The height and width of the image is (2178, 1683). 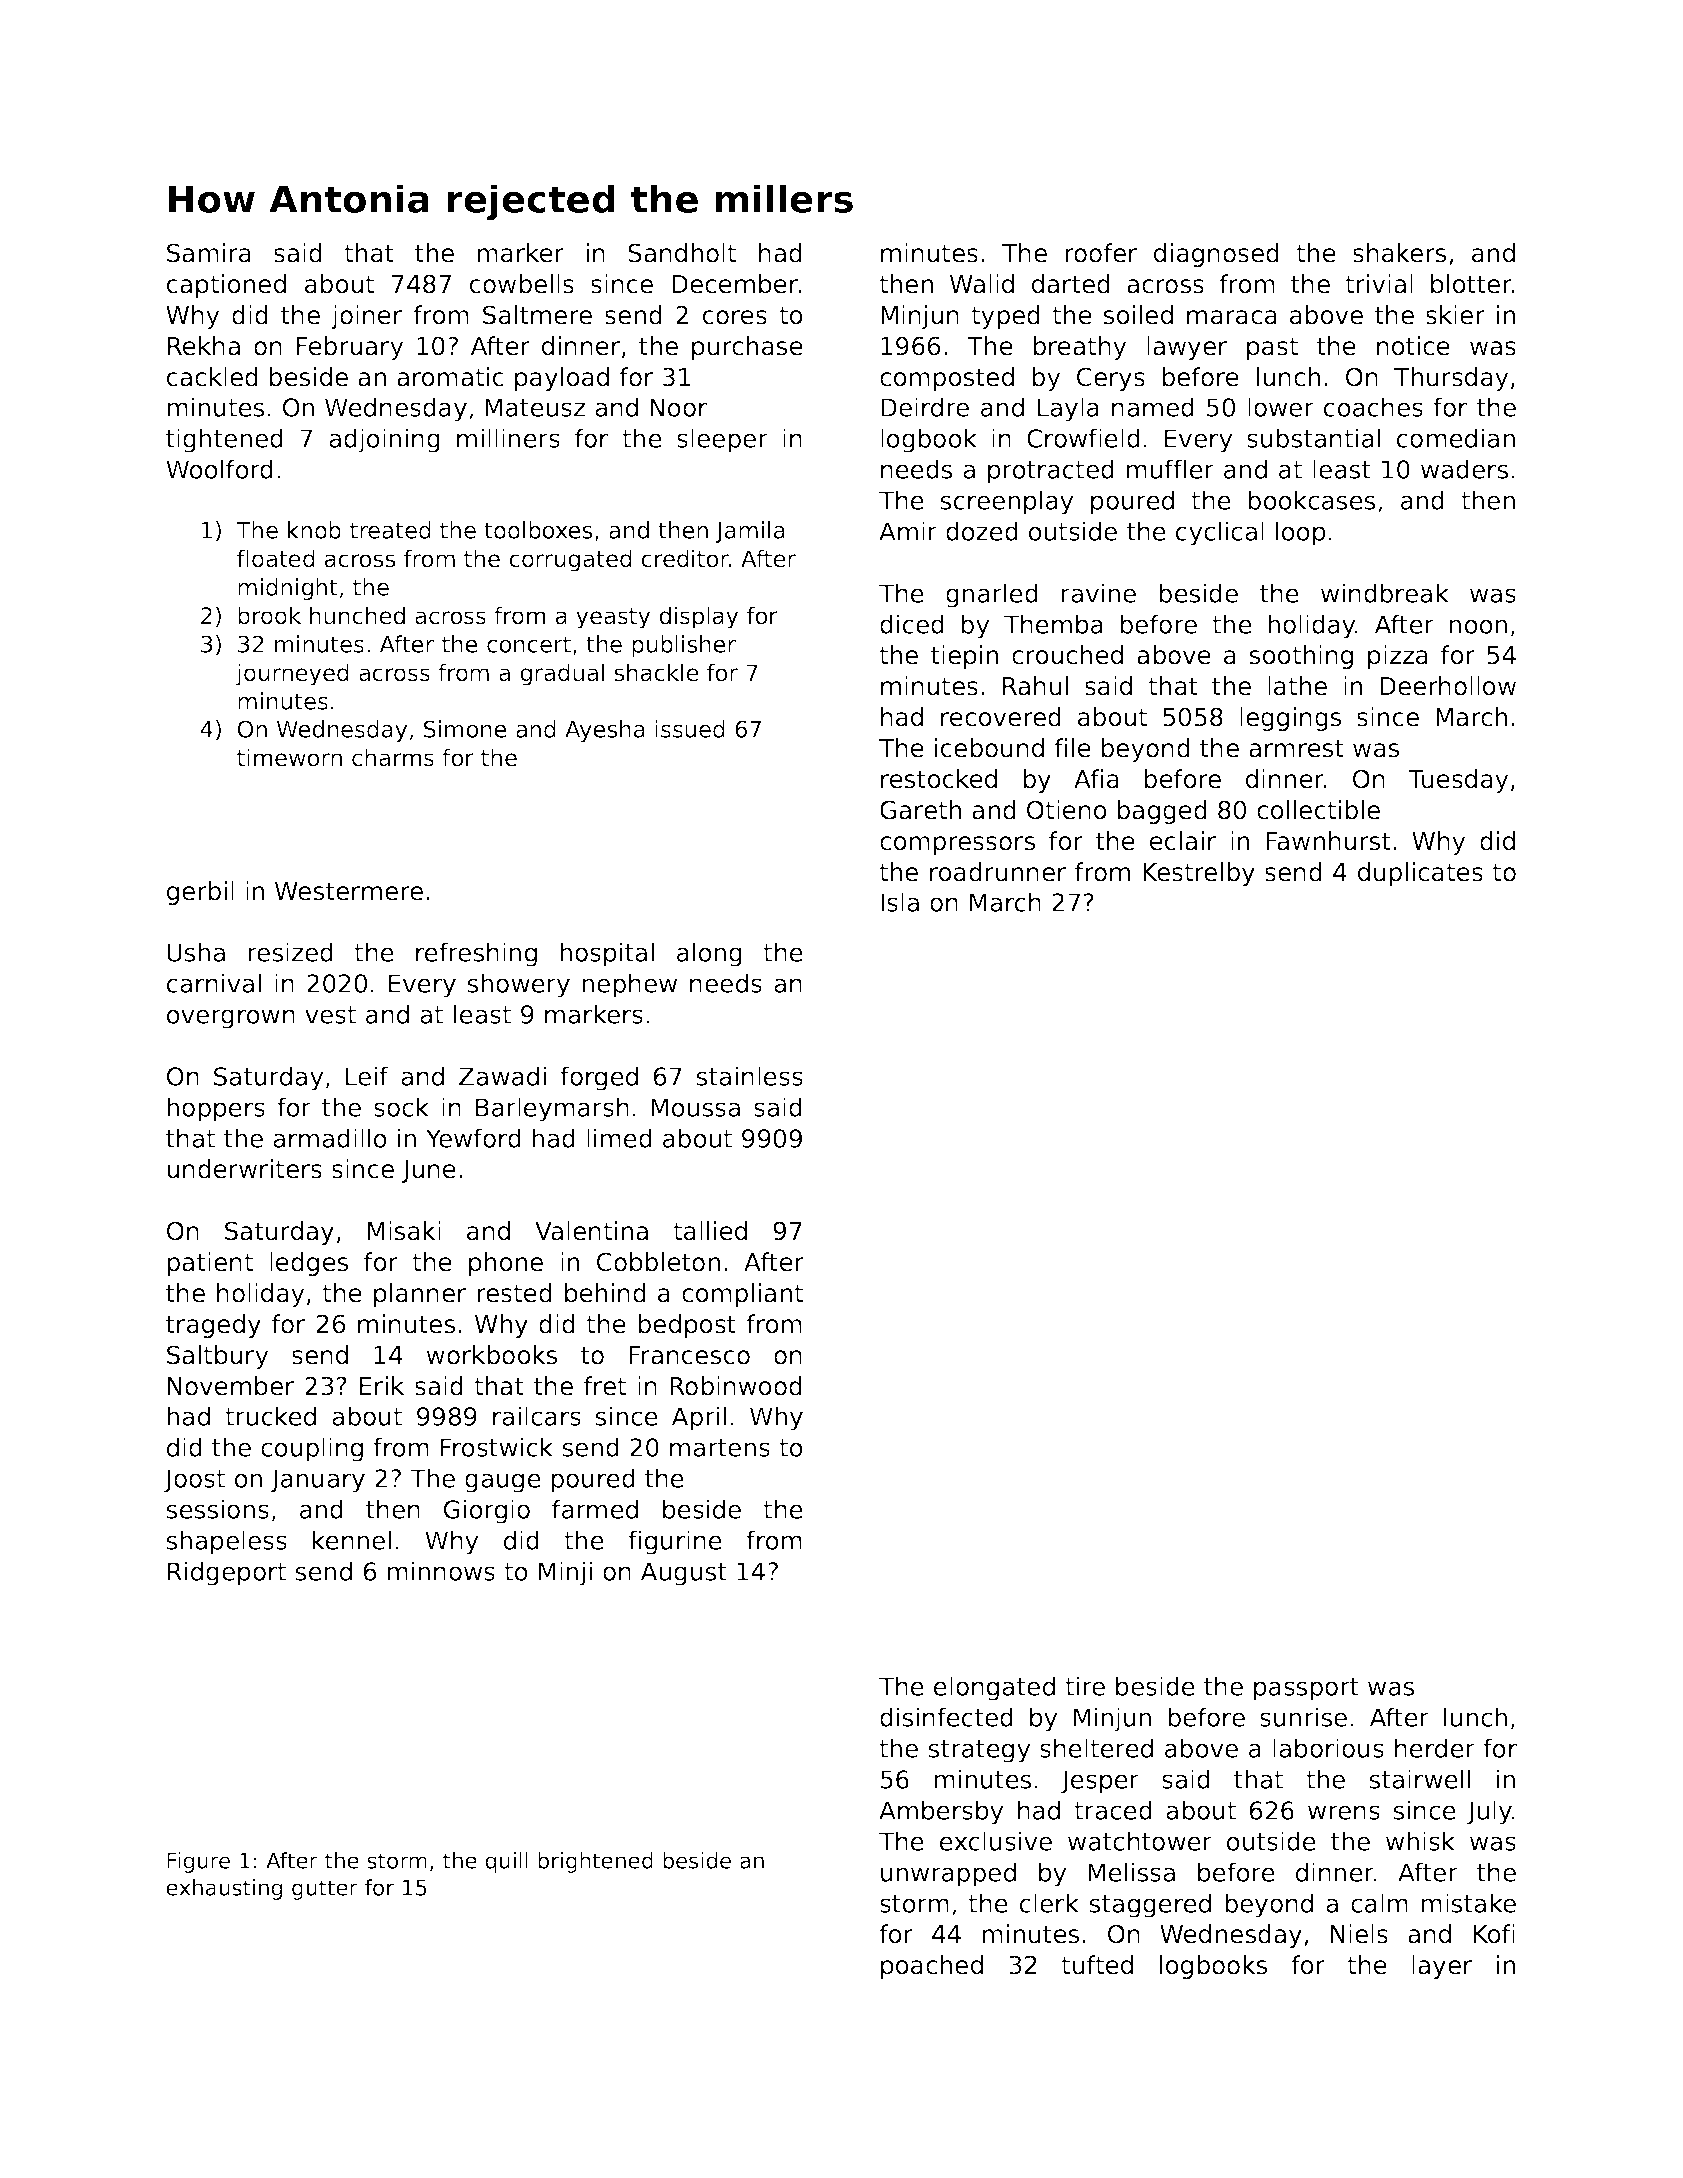 What do you see at coordinates (350, 348) in the image?
I see `February` at bounding box center [350, 348].
